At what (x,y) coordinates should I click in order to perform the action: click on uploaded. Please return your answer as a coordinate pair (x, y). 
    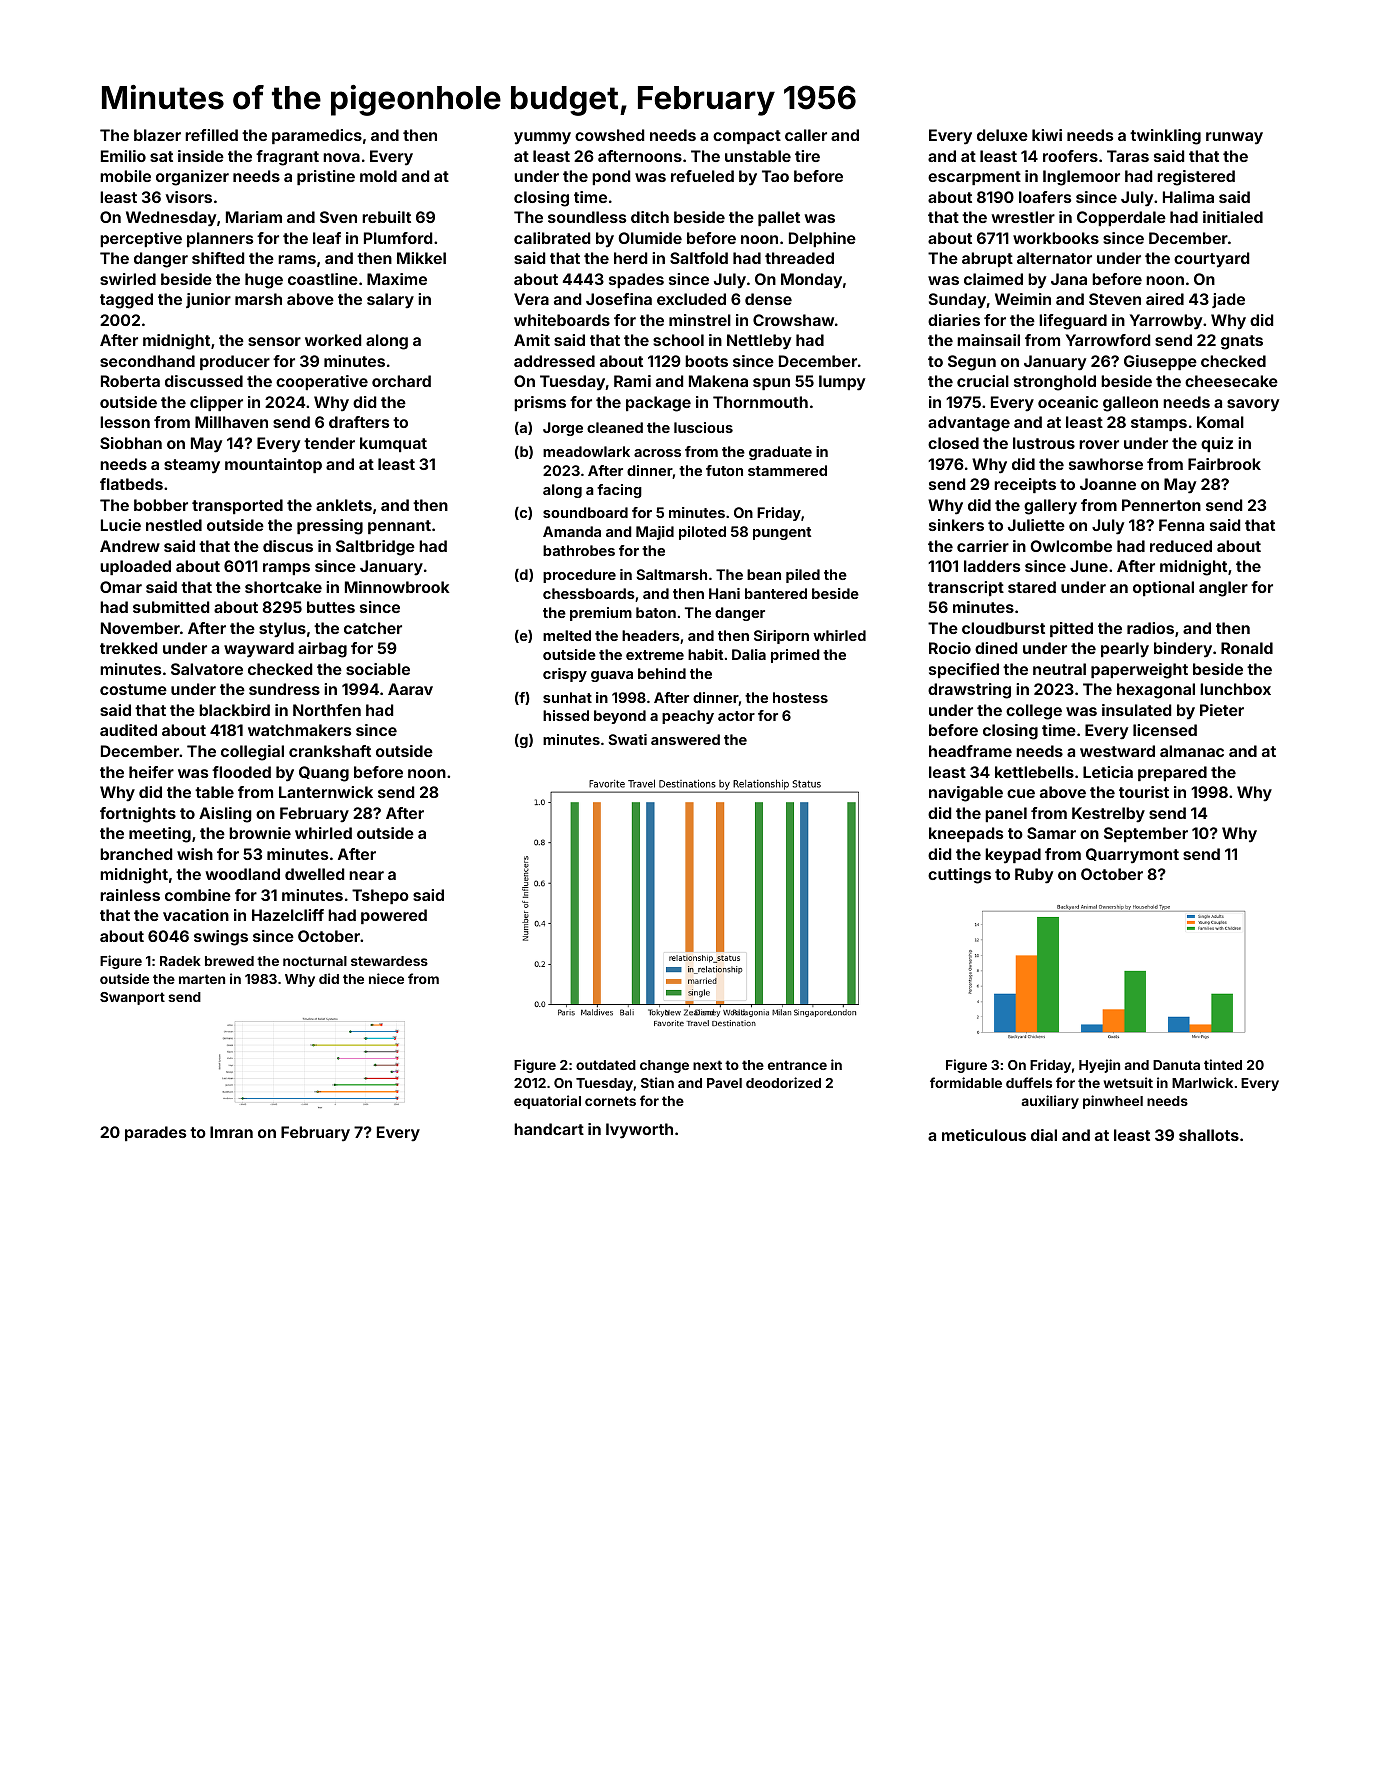
    Looking at the image, I should click on (135, 567).
